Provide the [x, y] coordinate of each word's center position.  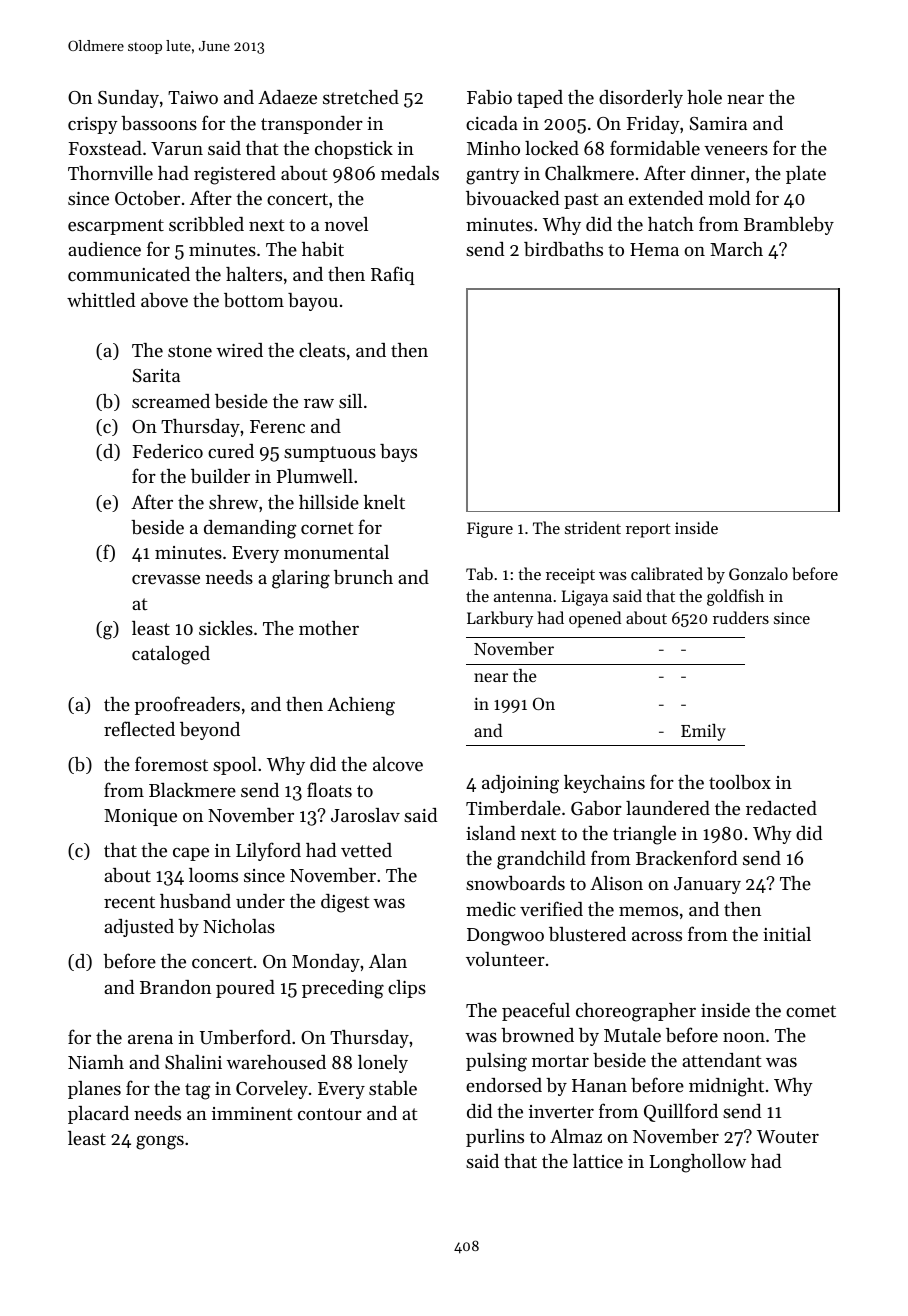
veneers [736, 150]
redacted [781, 808]
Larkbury [500, 619]
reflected [139, 728]
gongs [160, 1142]
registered [235, 175]
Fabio [489, 97]
